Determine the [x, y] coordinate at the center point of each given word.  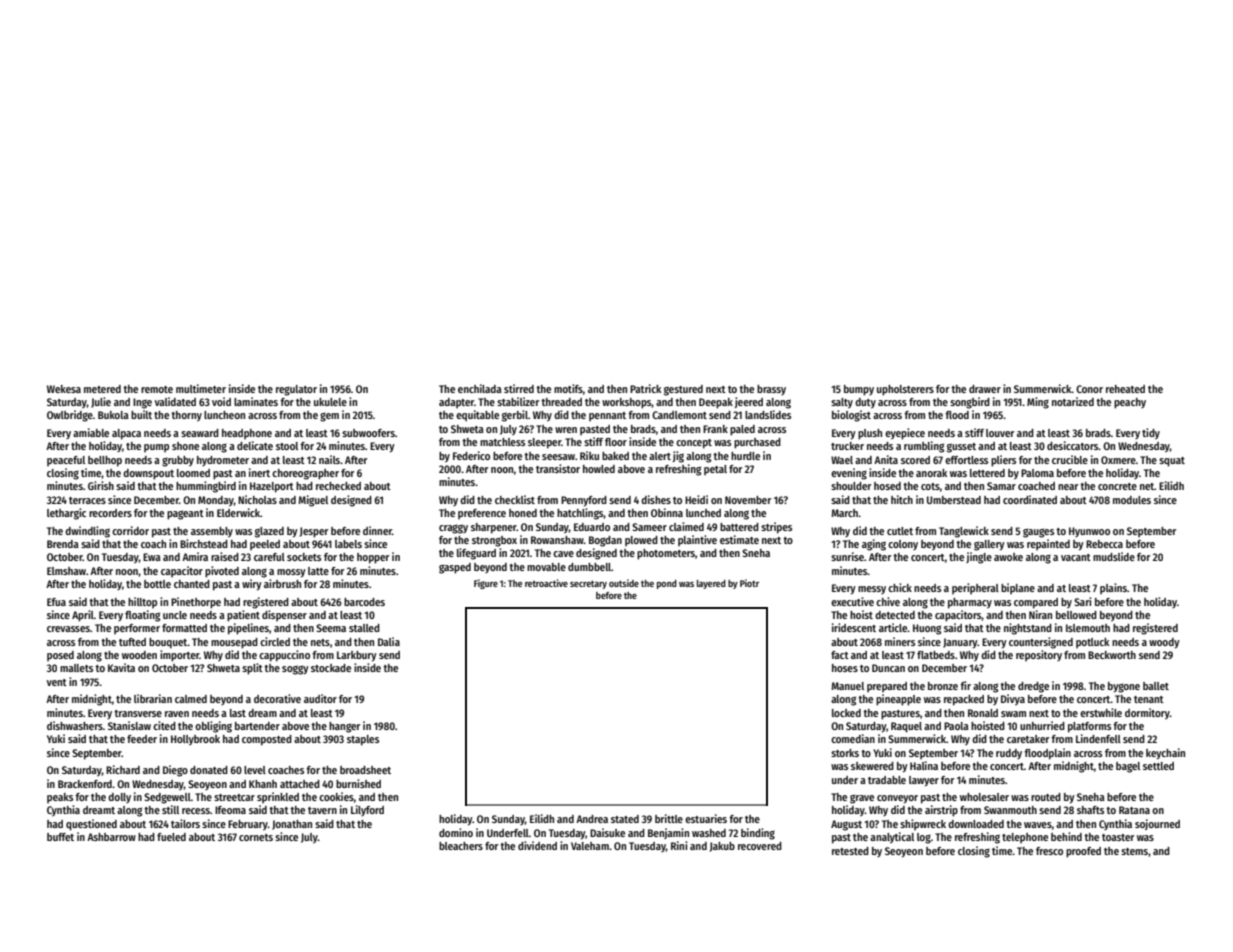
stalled [364, 628]
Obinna [667, 512]
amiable [91, 432]
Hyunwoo [1089, 532]
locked [846, 713]
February [248, 825]
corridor [130, 530]
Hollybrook [195, 740]
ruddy [1009, 754]
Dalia [389, 641]
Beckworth [1112, 655]
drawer [985, 389]
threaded [561, 402]
